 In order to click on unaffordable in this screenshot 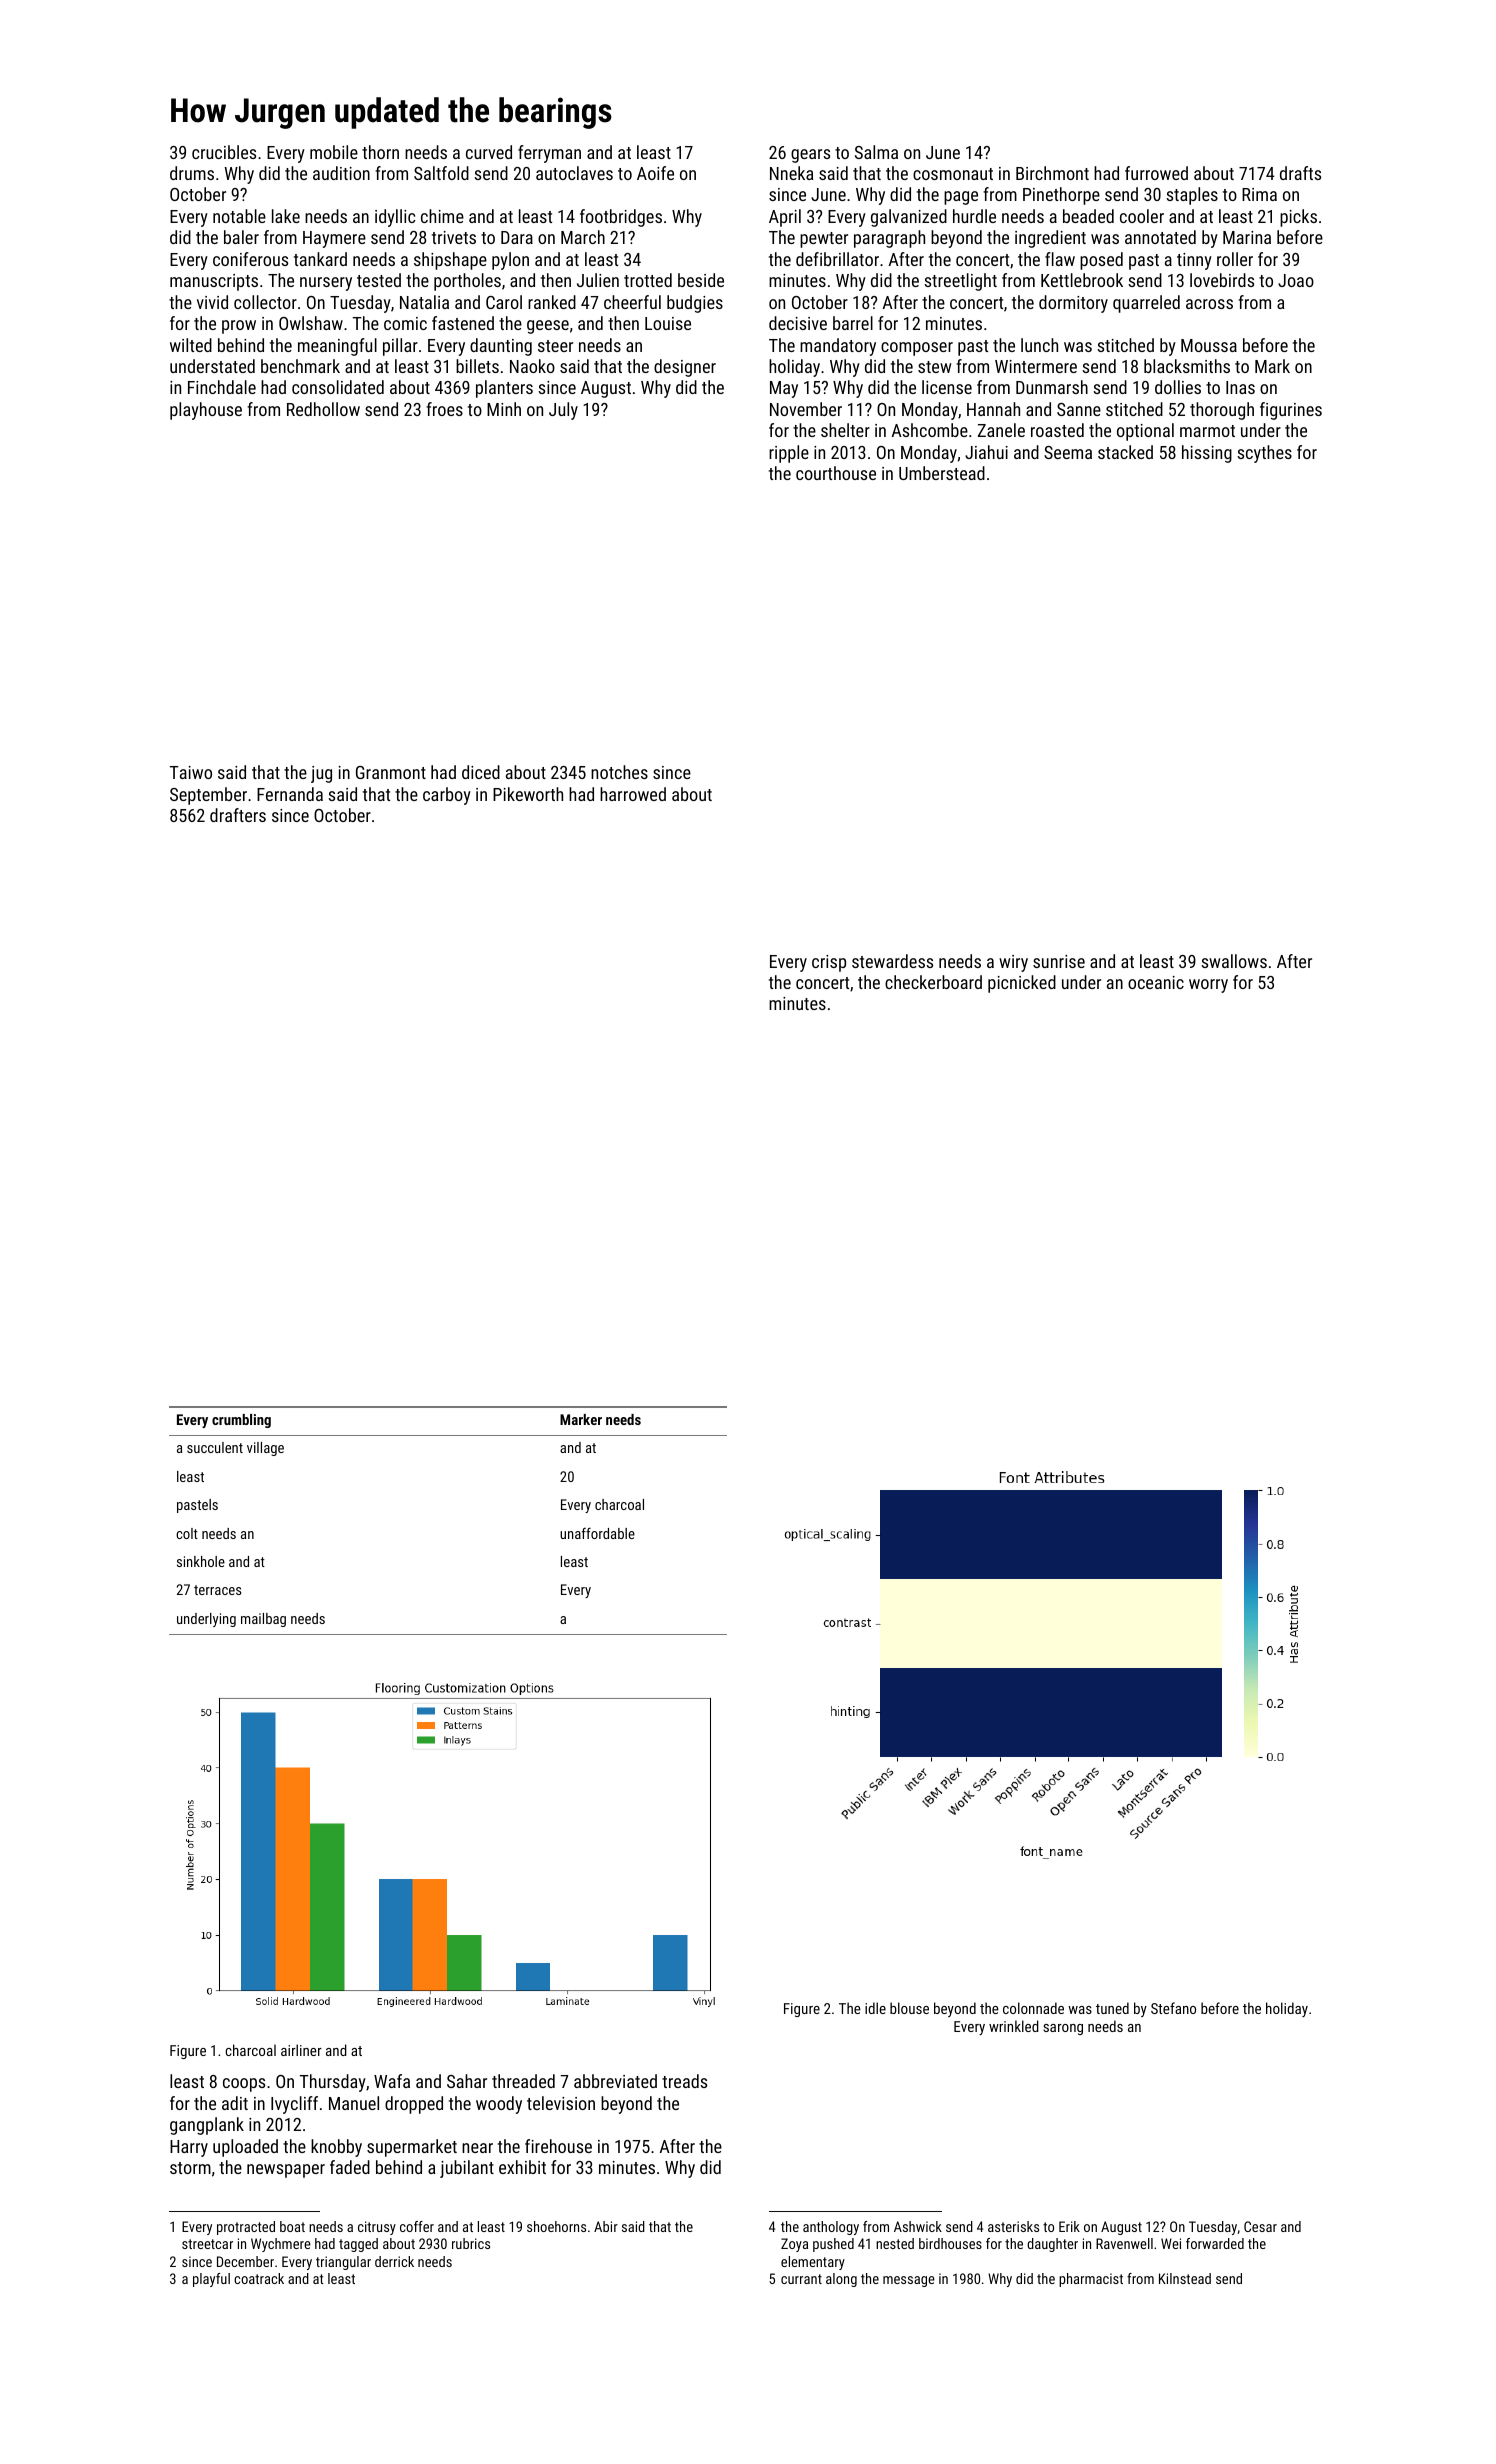, I will do `click(597, 1533)`.
